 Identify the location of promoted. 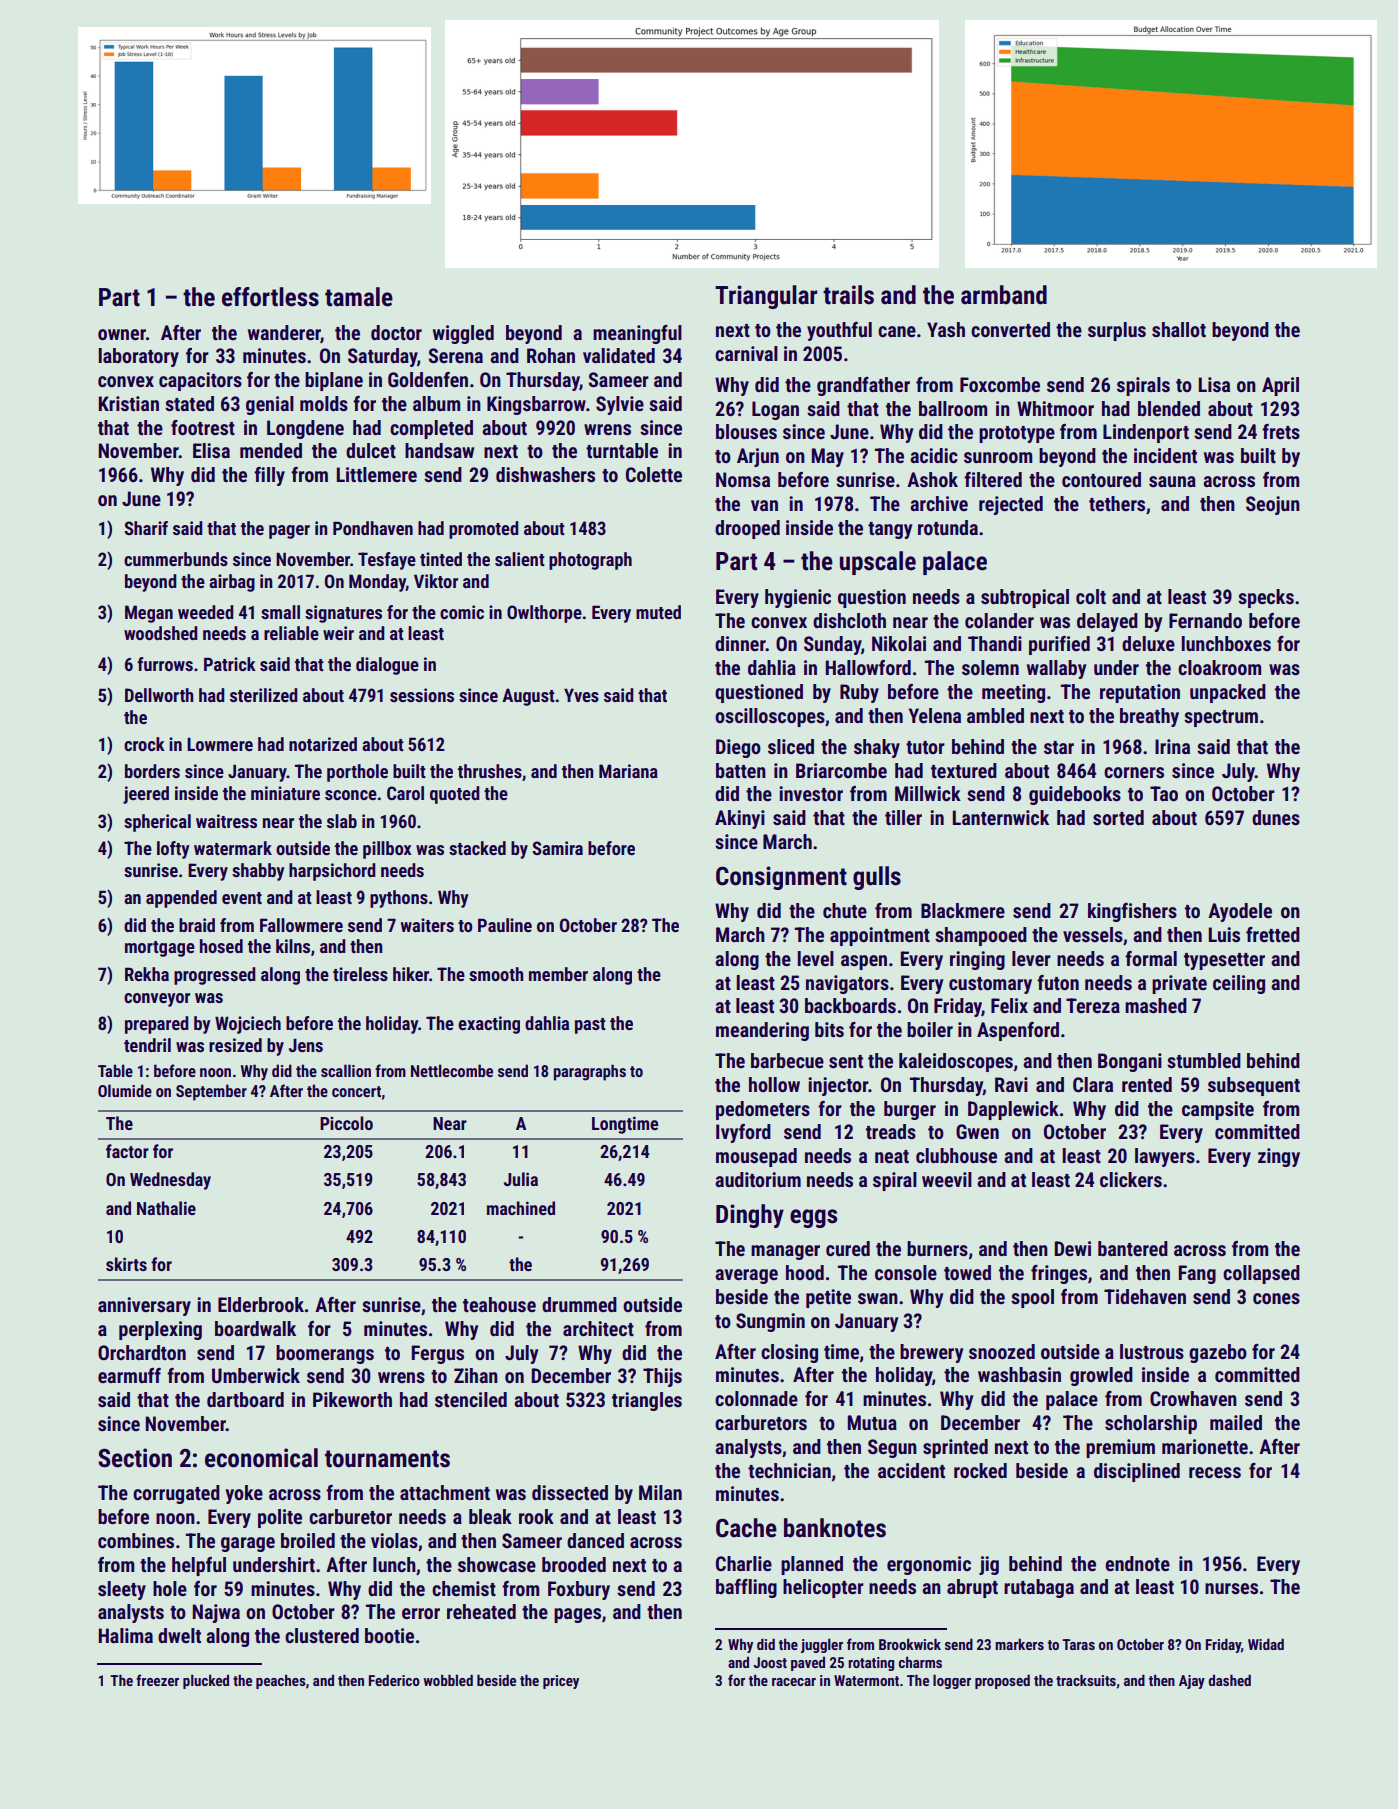
(484, 530).
